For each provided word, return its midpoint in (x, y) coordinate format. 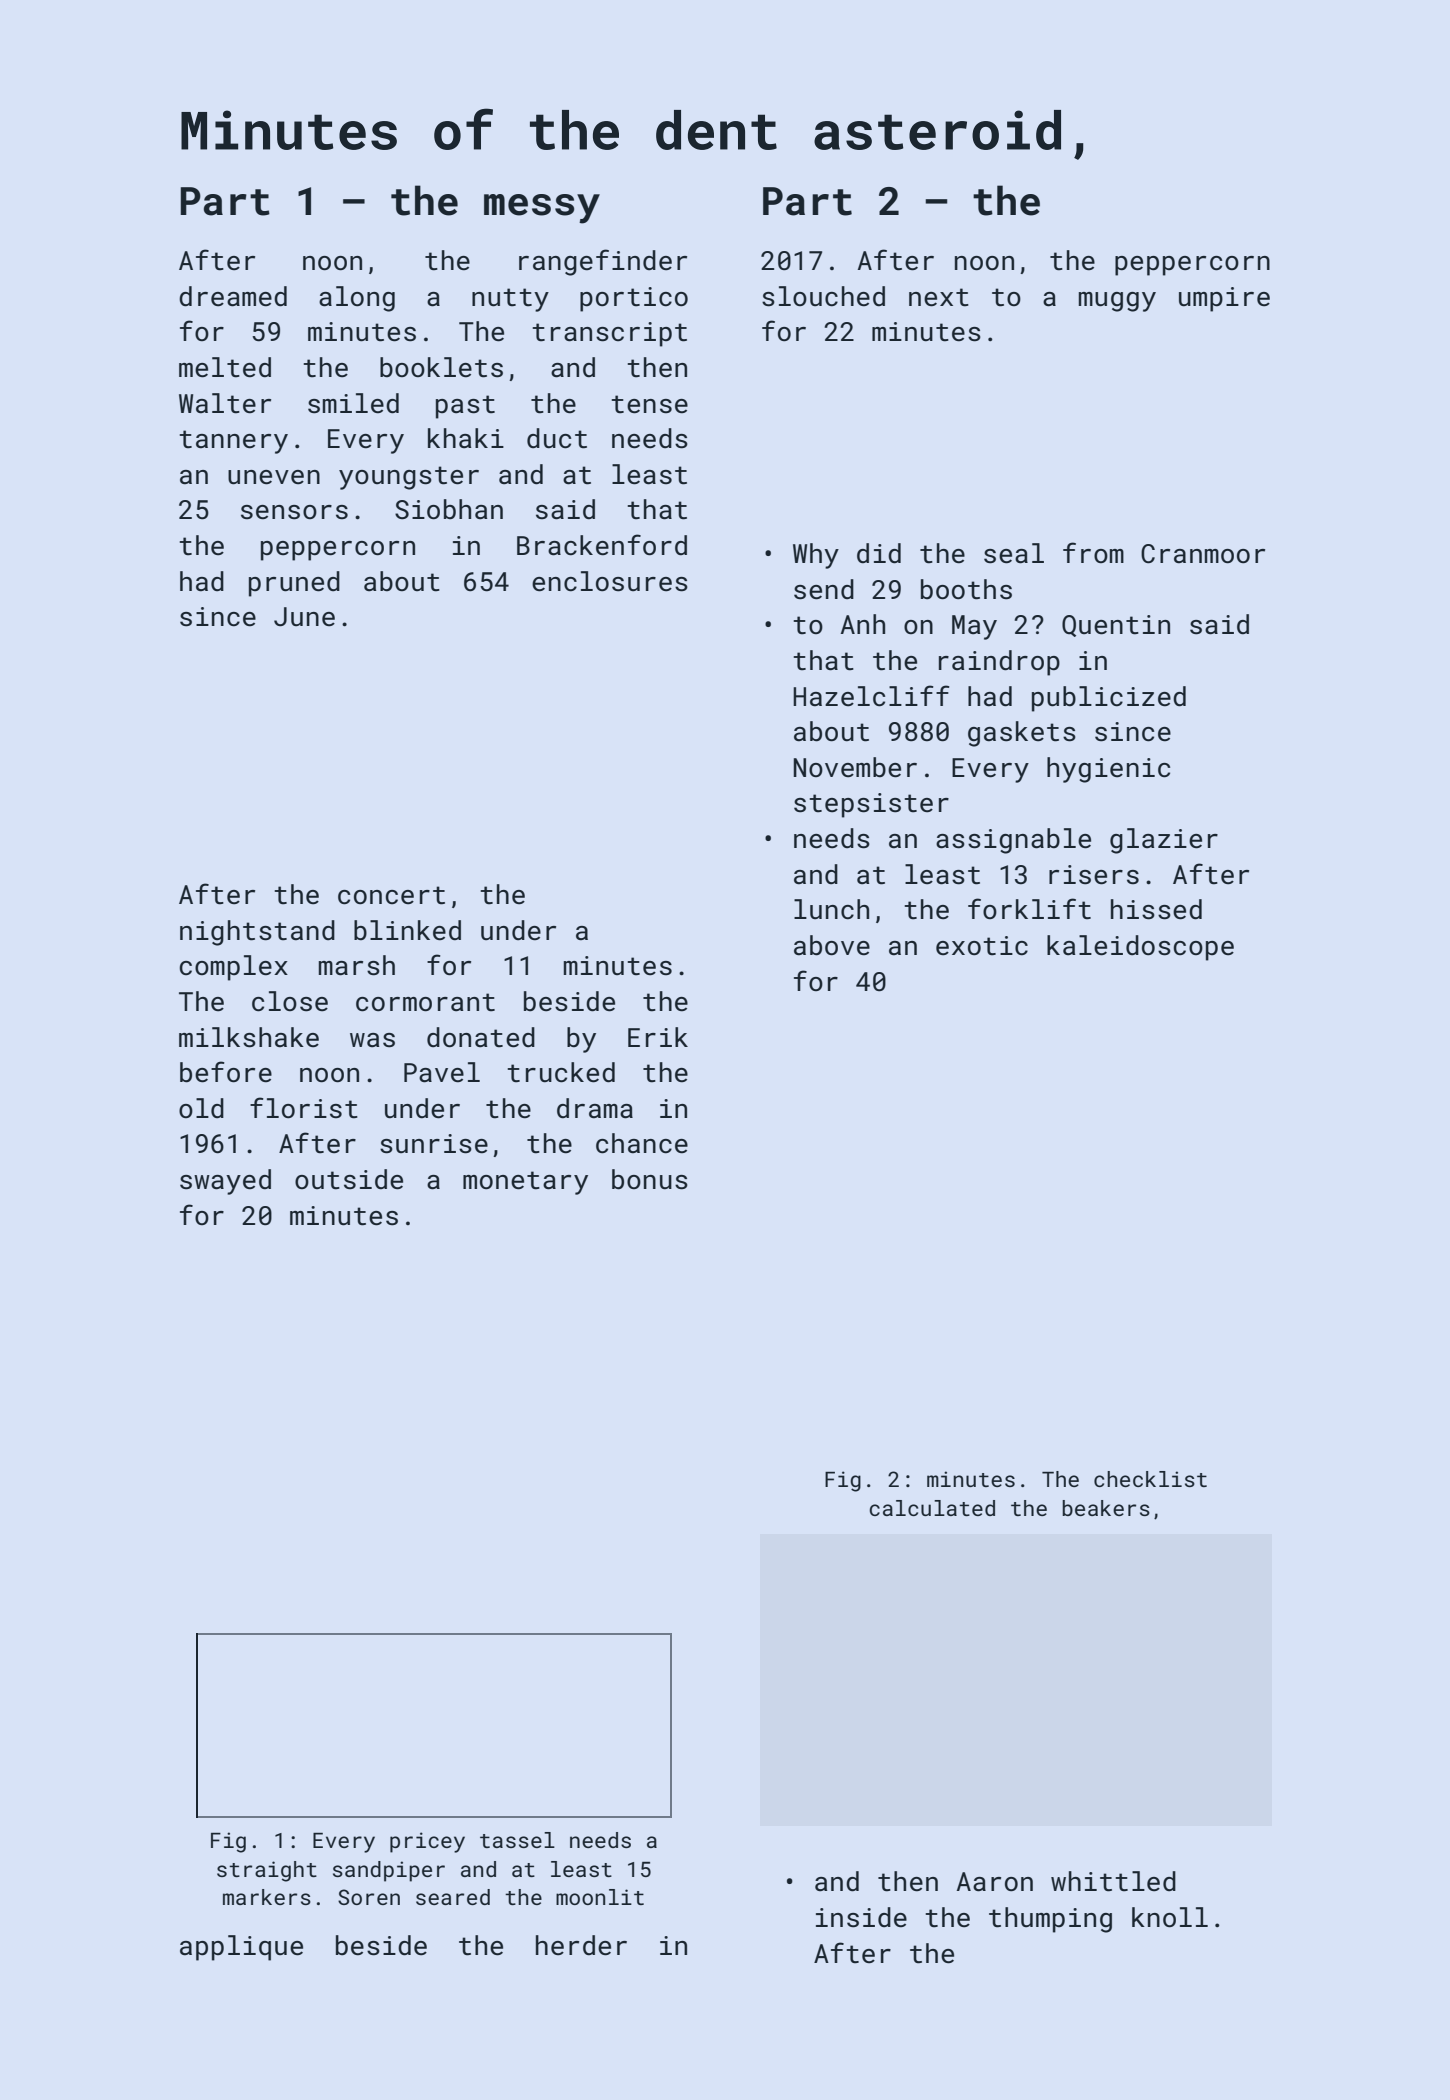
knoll (1170, 1917)
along (357, 299)
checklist (1150, 1479)
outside (349, 1179)
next (939, 297)
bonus (650, 1179)
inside (861, 1917)
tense (649, 404)
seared (453, 1897)
